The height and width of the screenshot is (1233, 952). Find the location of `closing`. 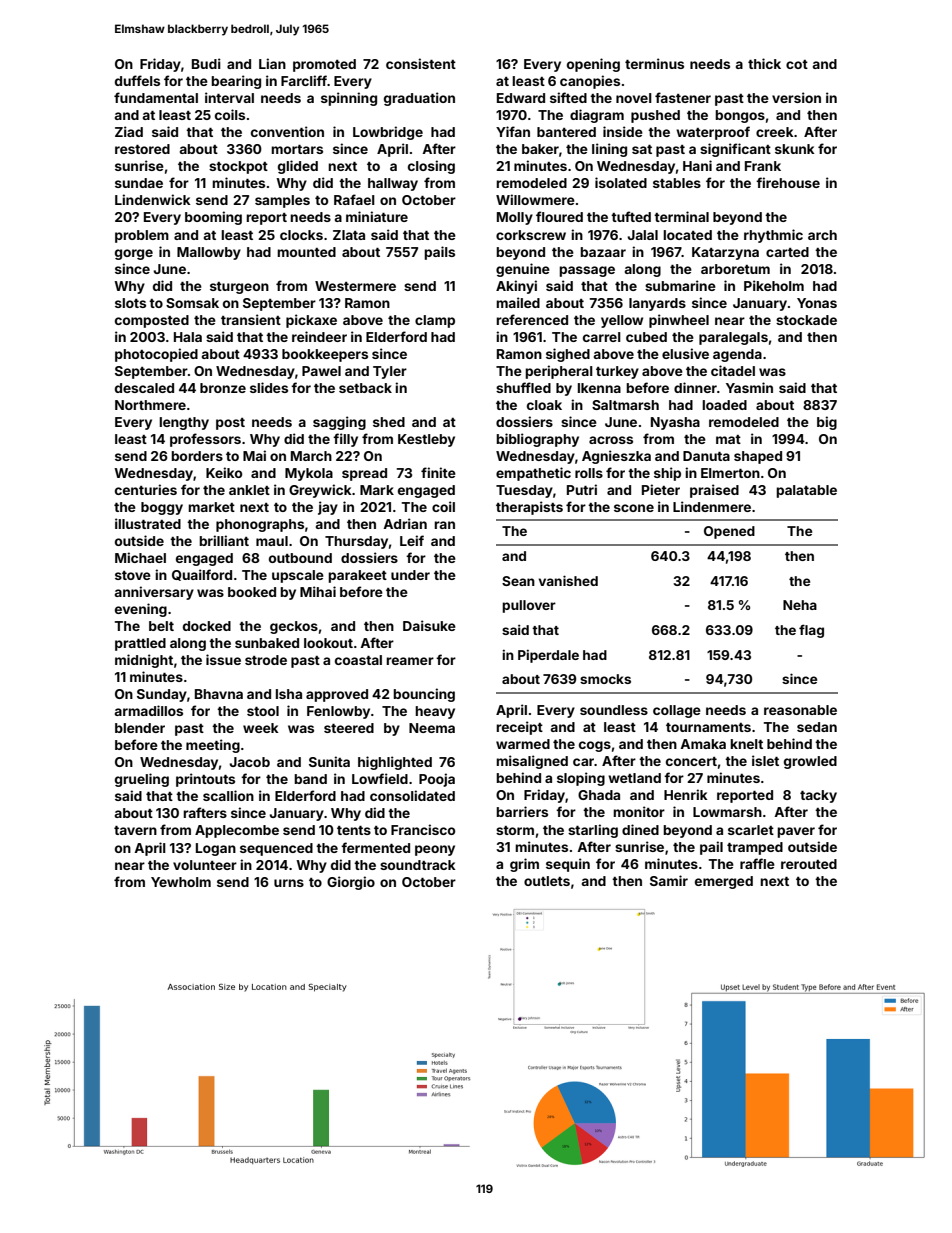

closing is located at coordinates (431, 167).
